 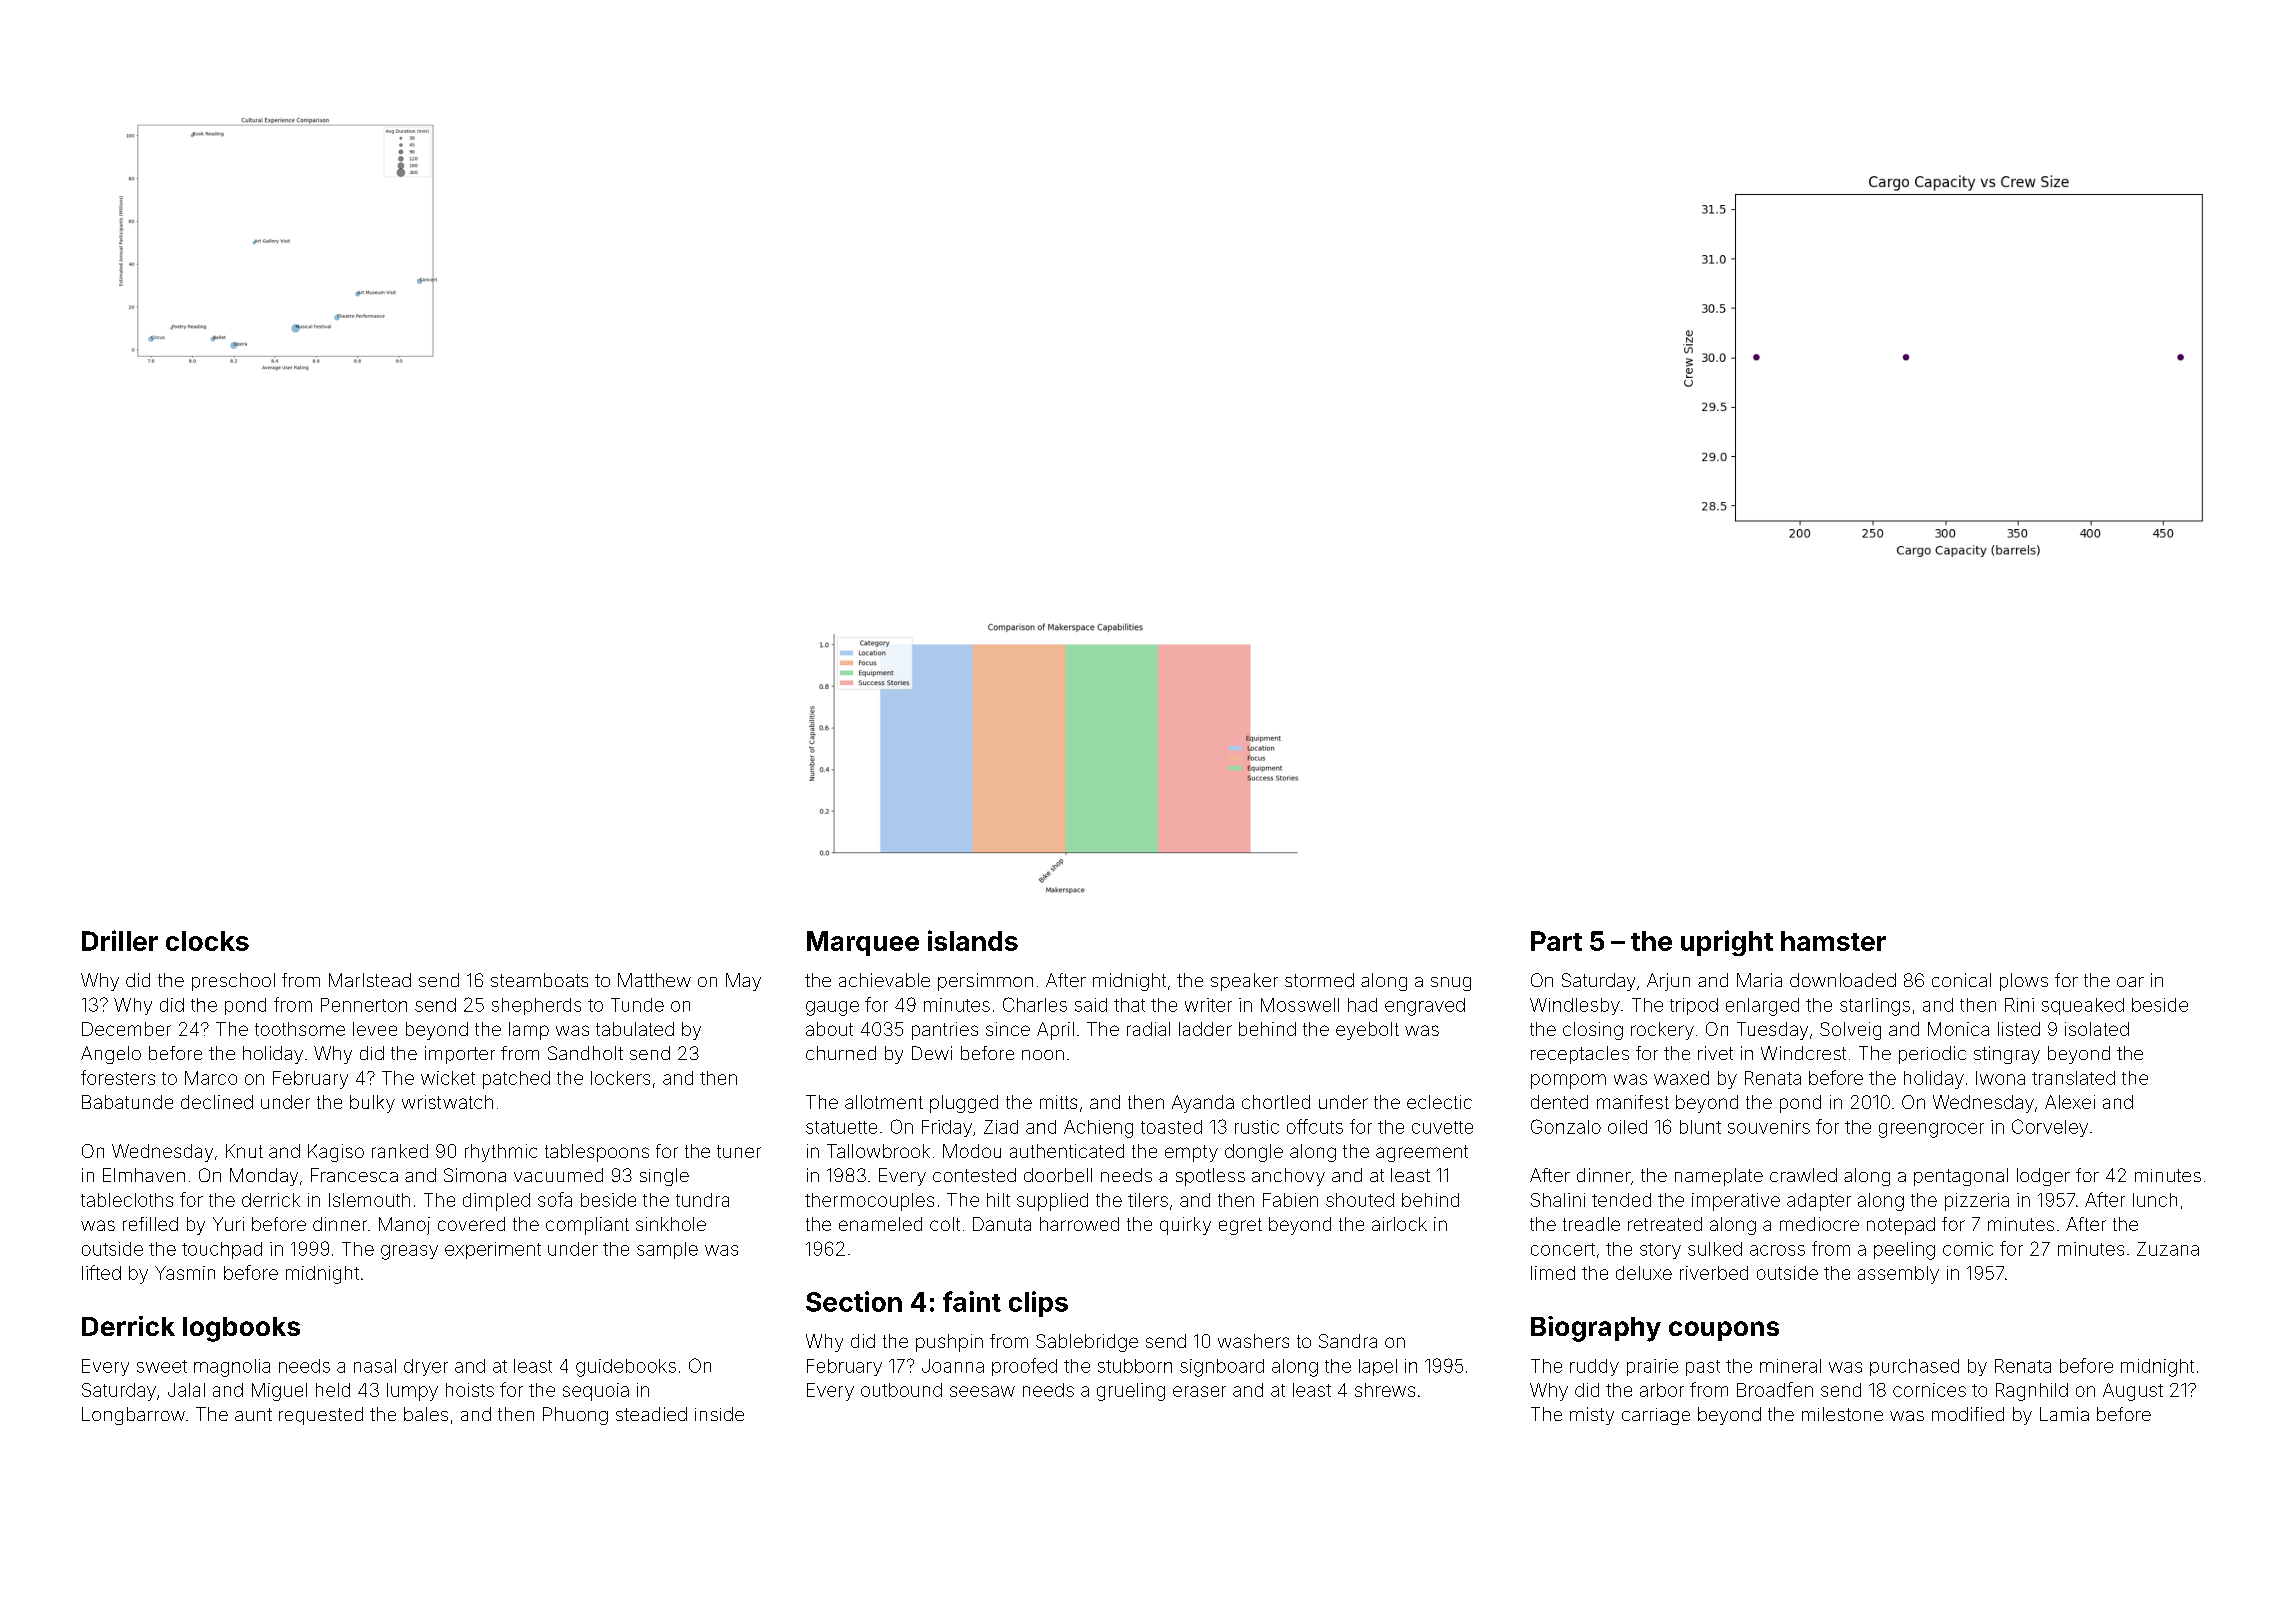 I want to click on Francesca, so click(x=354, y=1175).
